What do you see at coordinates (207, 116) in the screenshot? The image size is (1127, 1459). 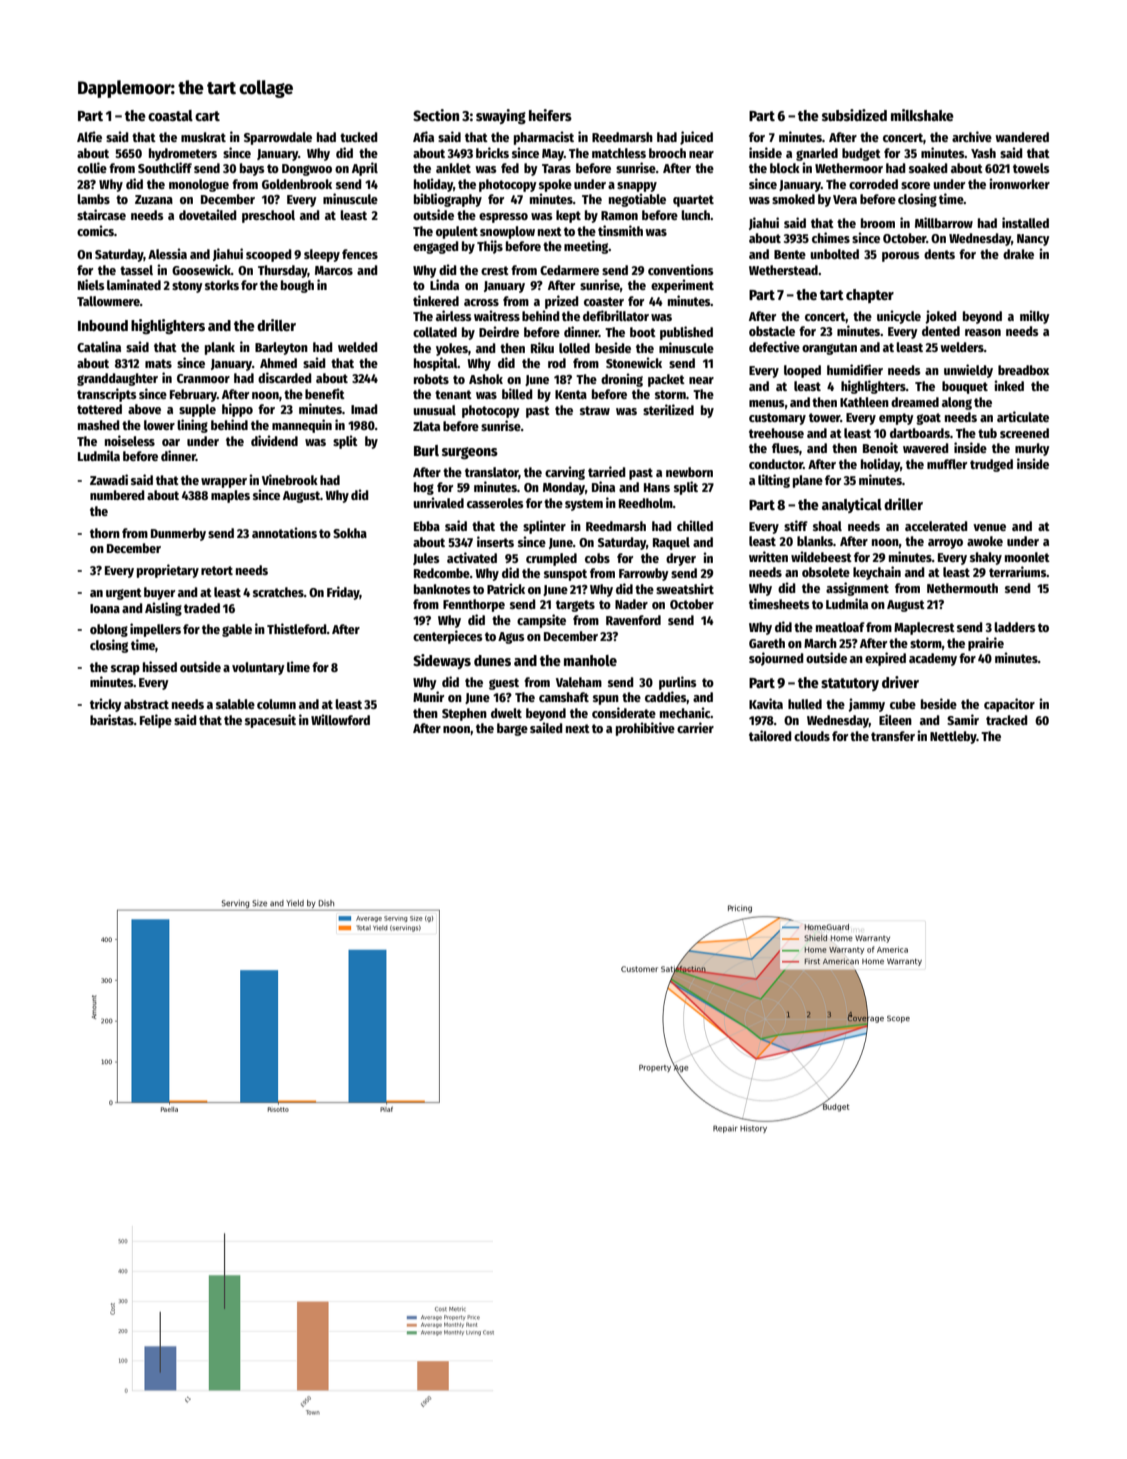 I see `cart` at bounding box center [207, 116].
